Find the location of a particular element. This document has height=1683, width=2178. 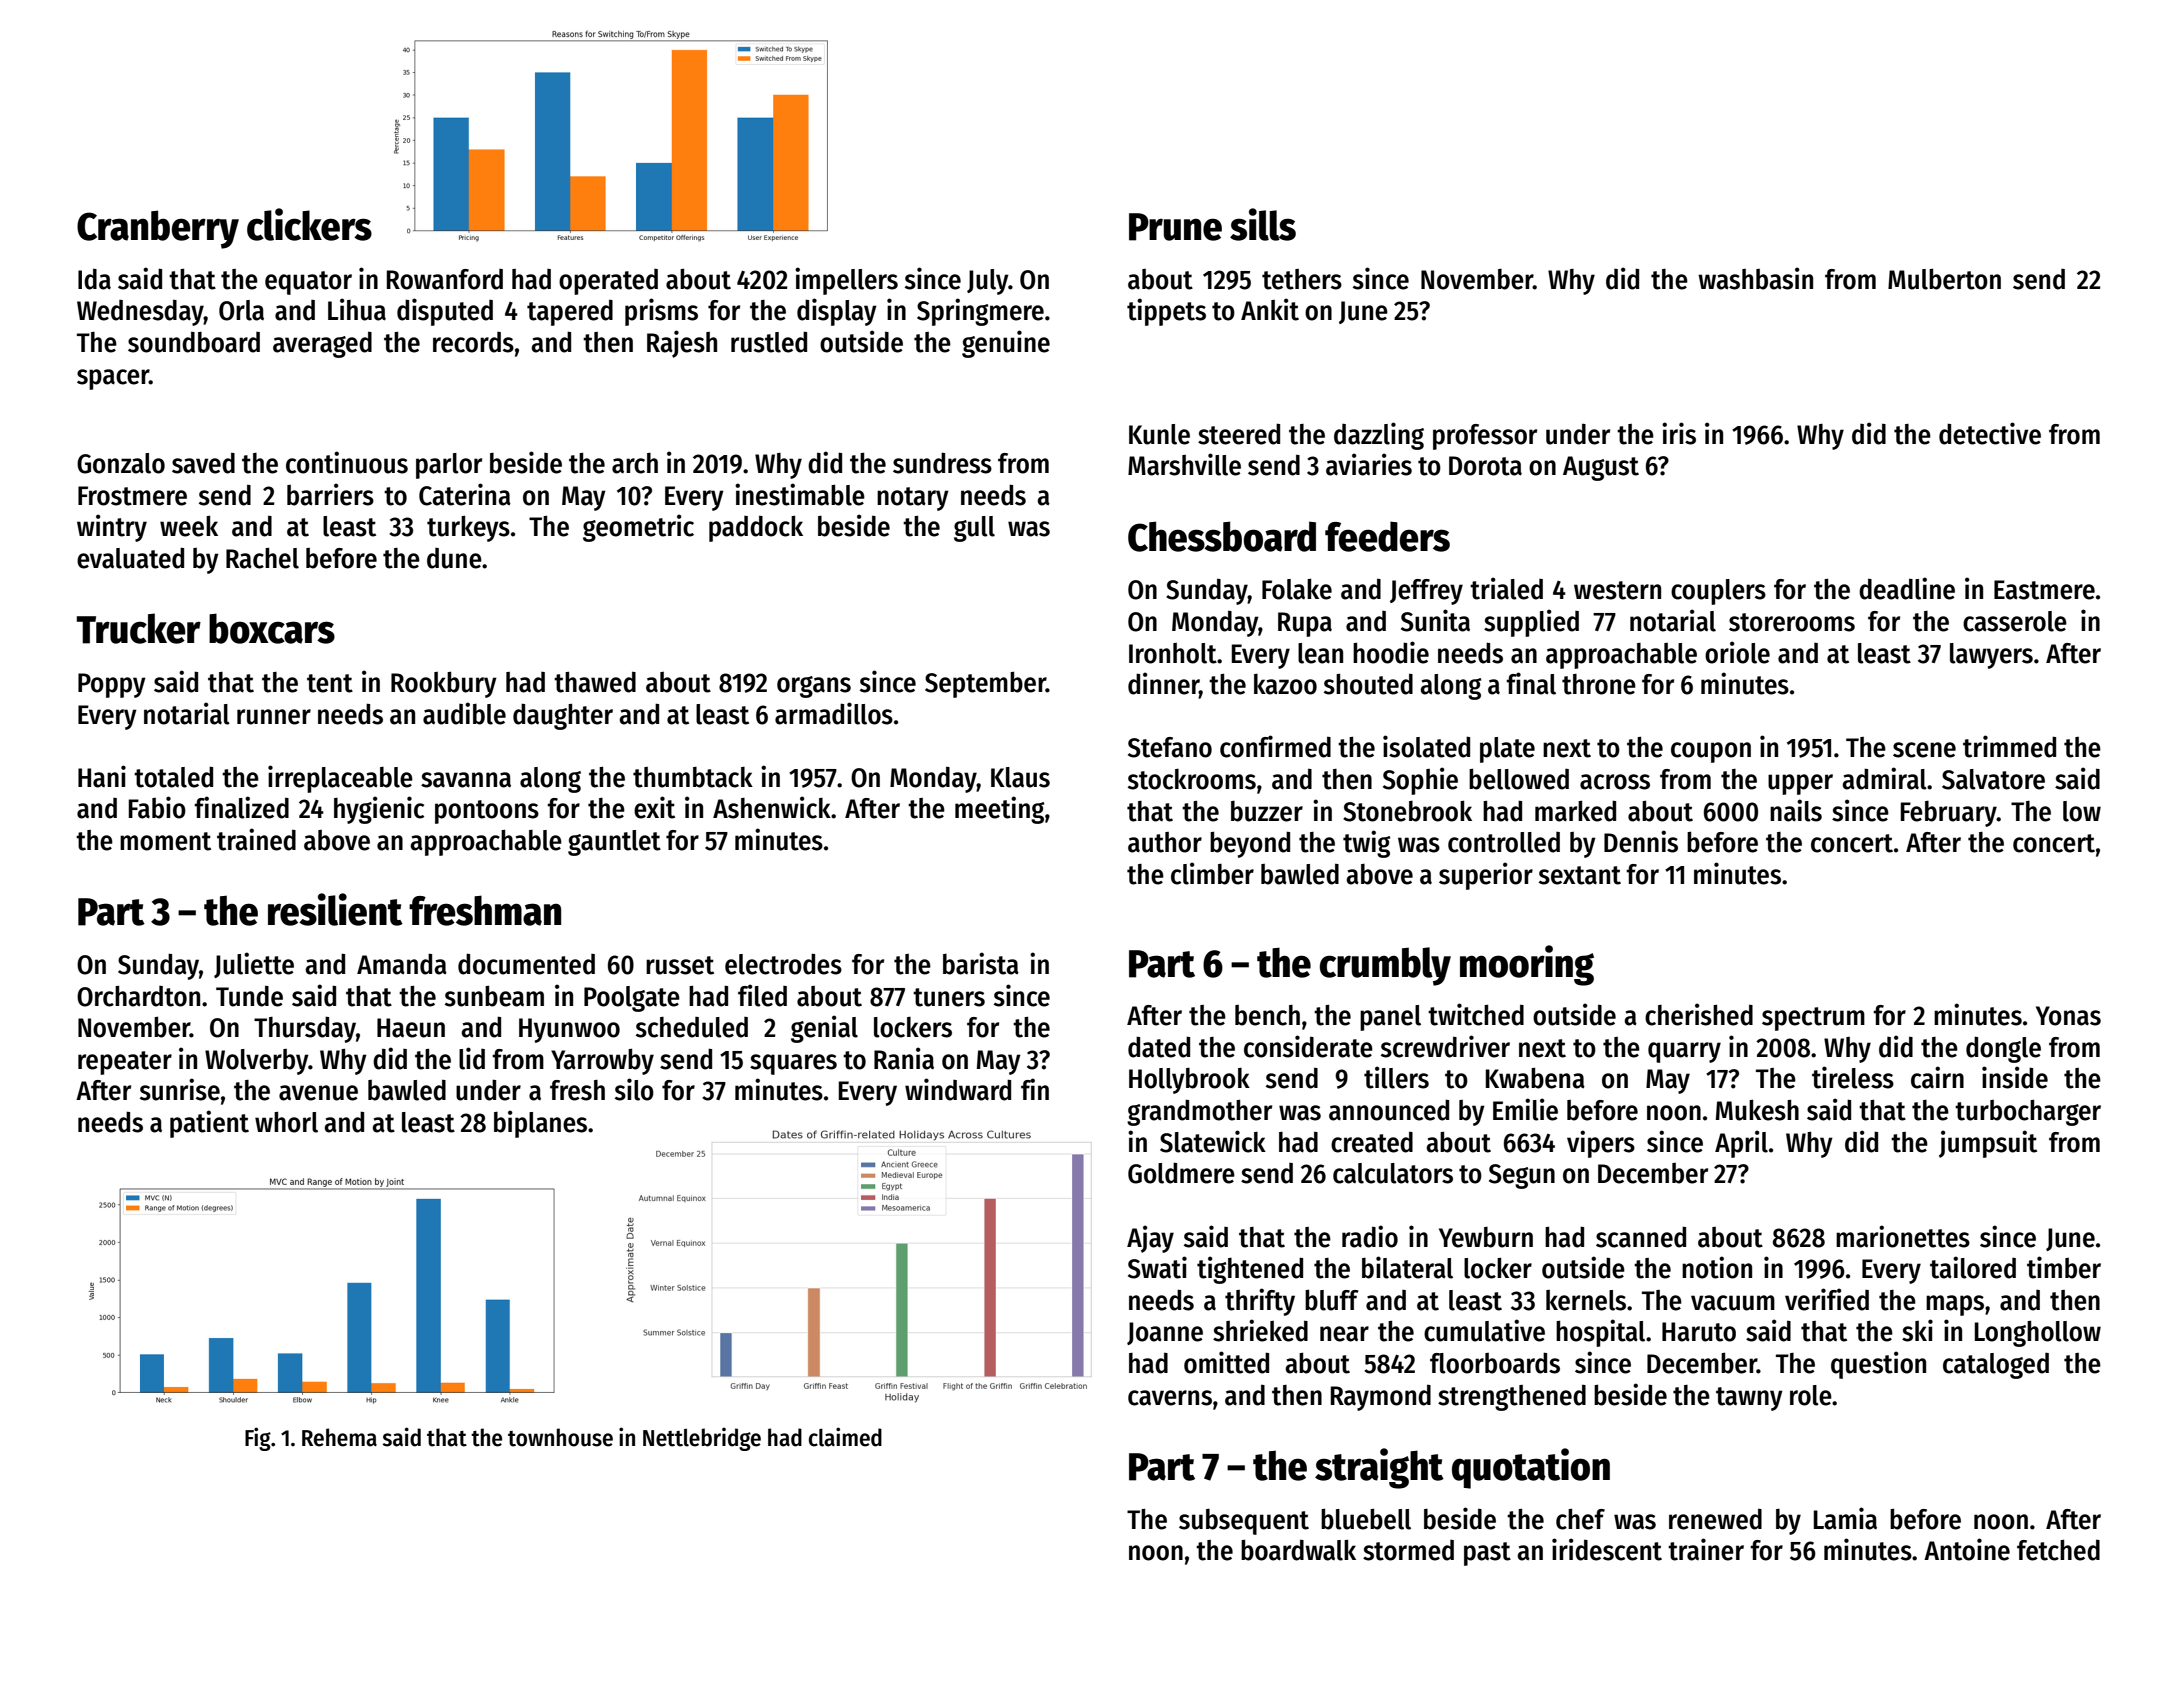

Rehema is located at coordinates (339, 1437).
